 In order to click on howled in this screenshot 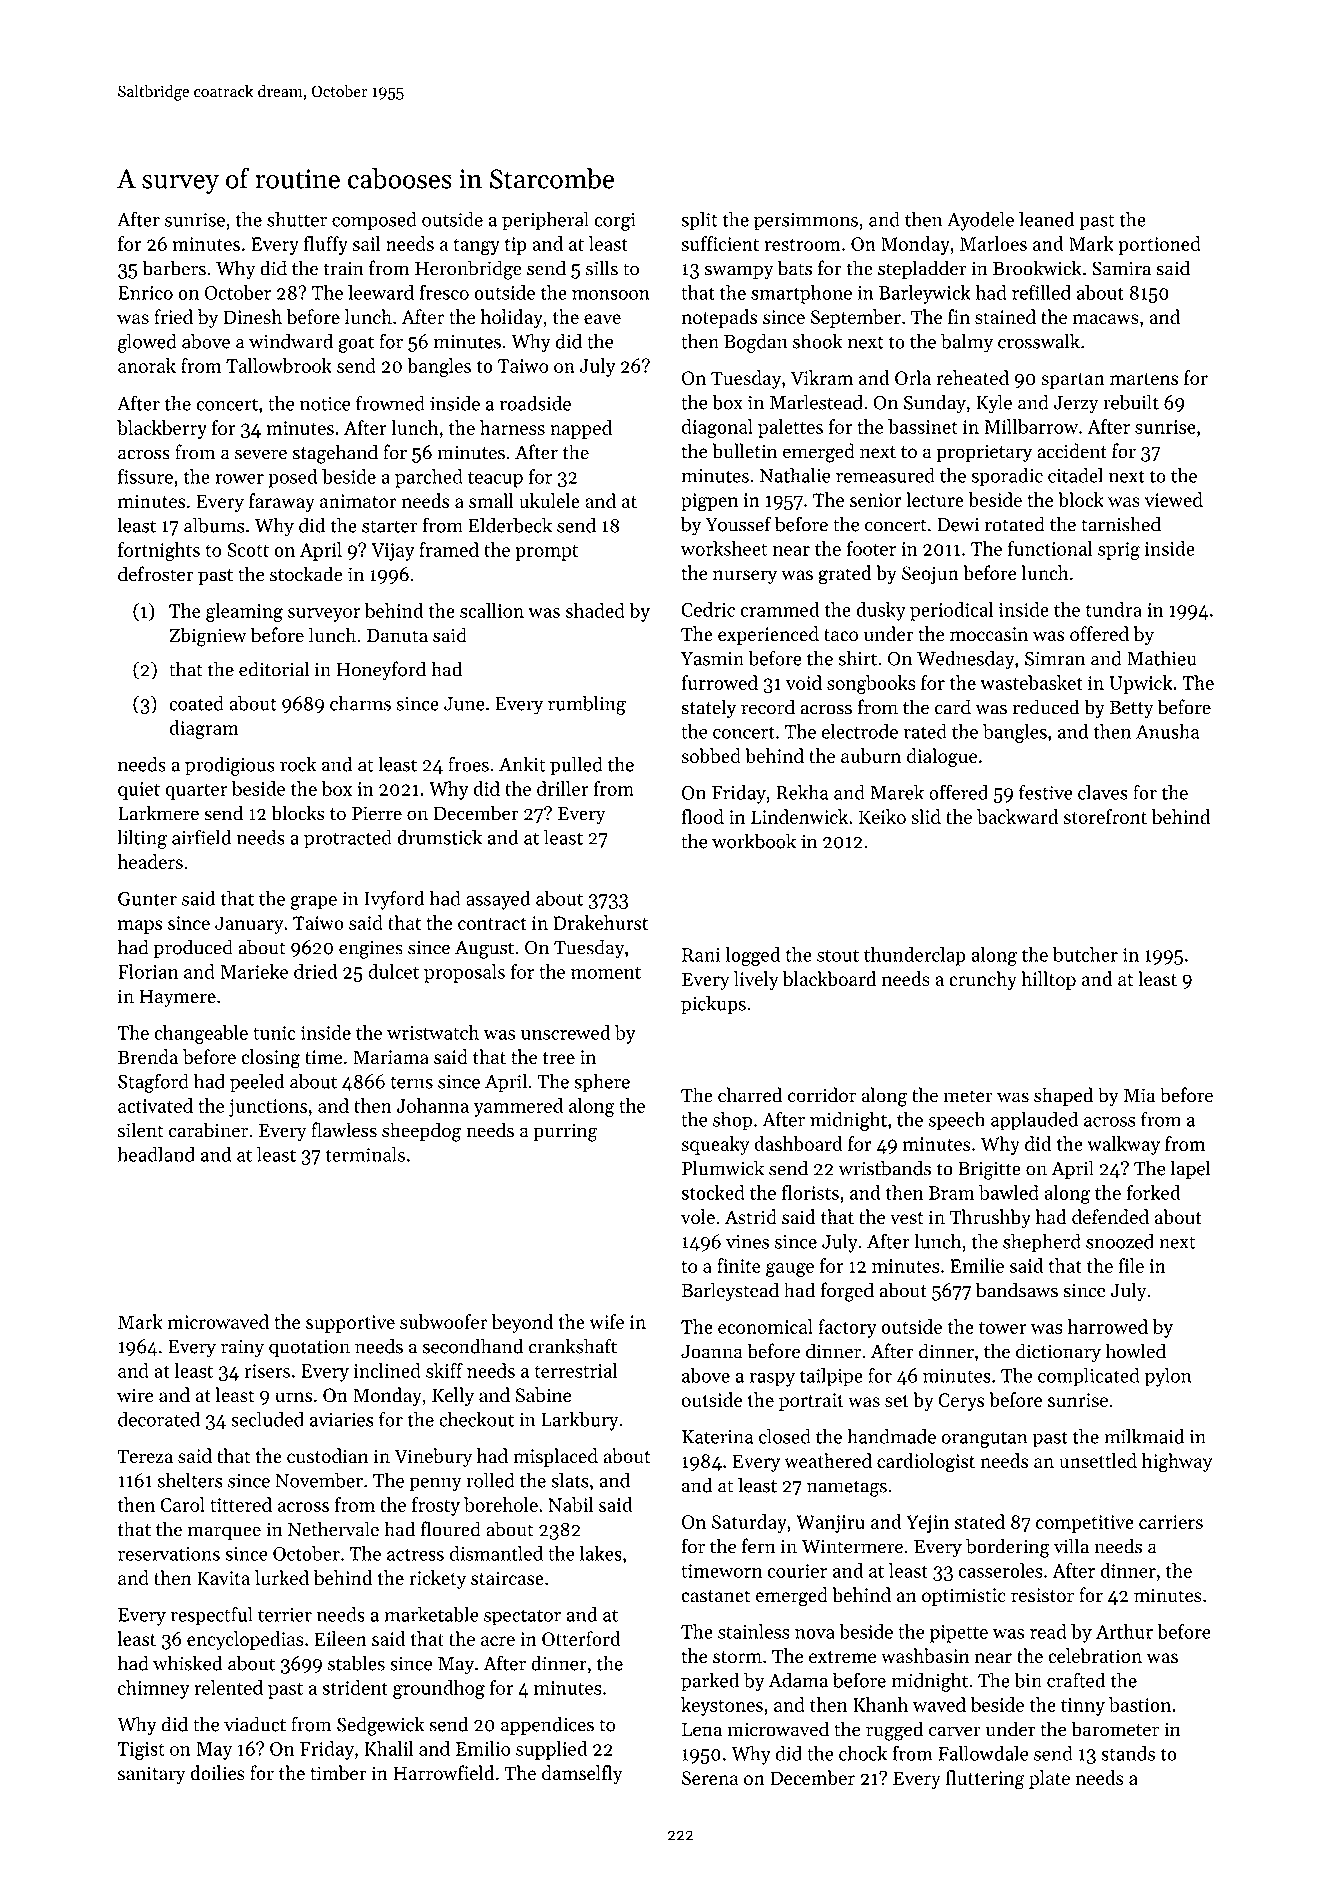, I will do `click(1135, 1351)`.
